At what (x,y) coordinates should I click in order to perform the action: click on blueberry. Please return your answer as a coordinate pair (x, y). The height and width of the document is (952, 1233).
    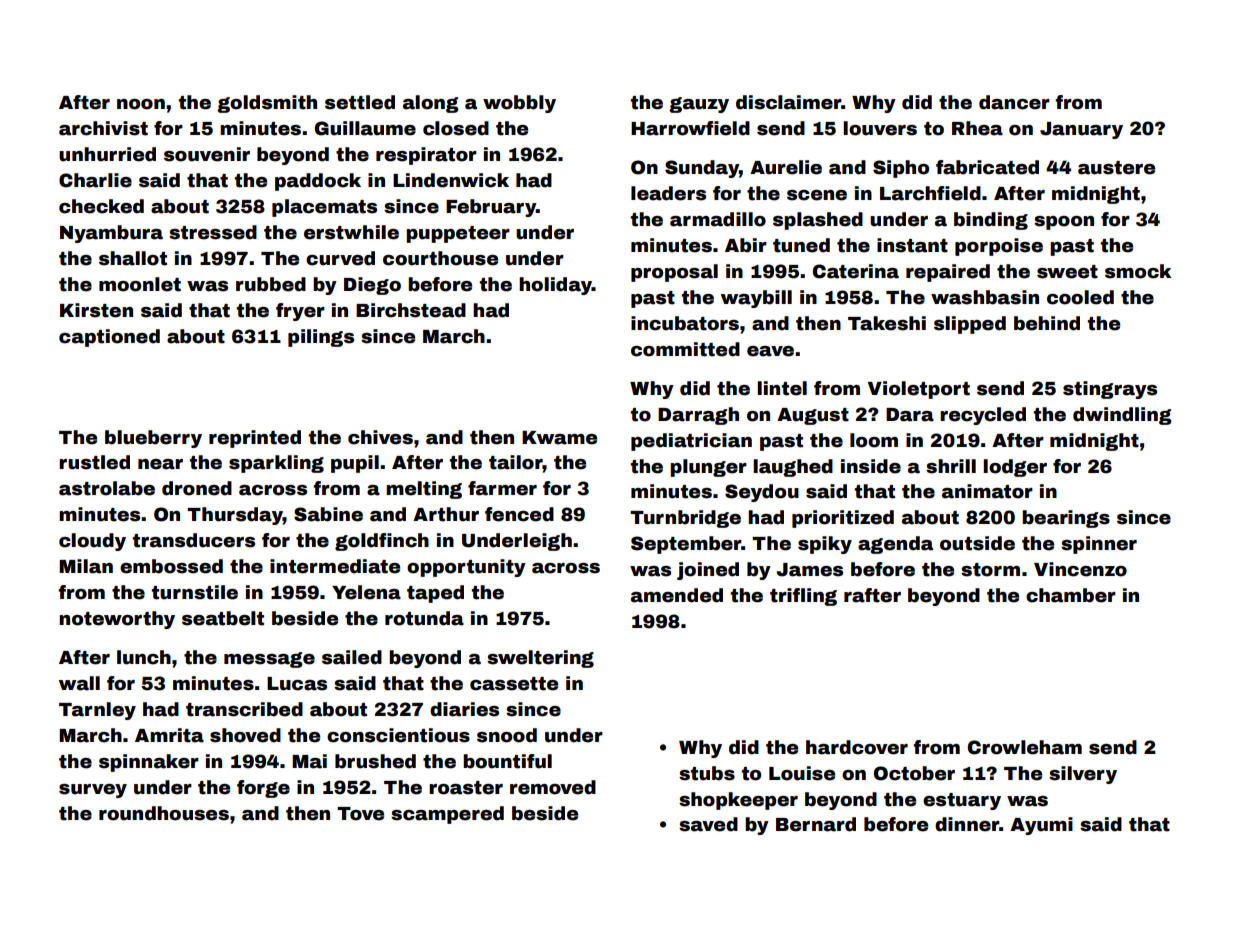
    Looking at the image, I should click on (153, 439).
